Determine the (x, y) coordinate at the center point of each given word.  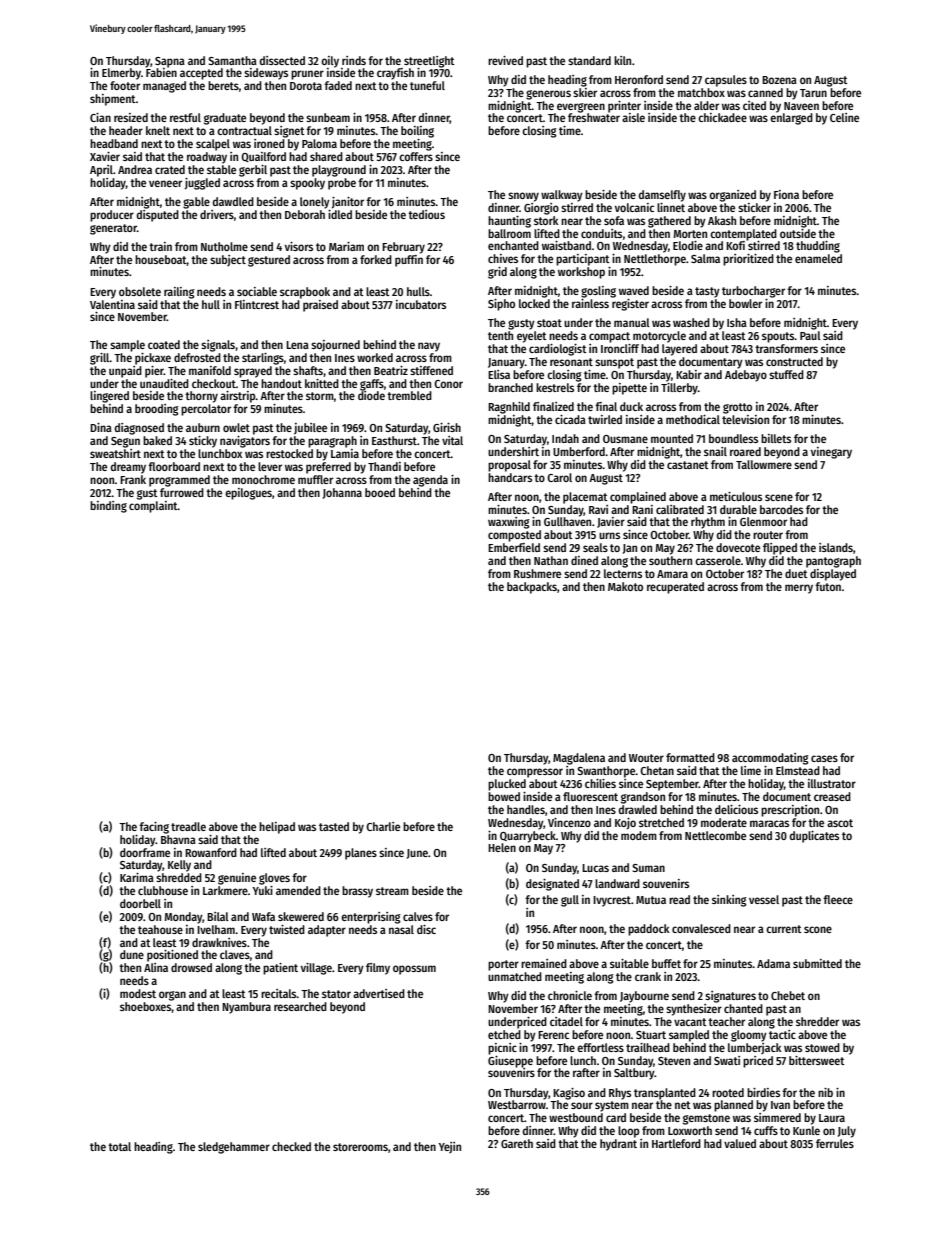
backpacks (532, 588)
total (119, 1146)
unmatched (515, 976)
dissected (282, 60)
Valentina (112, 304)
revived (505, 60)
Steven (674, 1061)
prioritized (748, 260)
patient (280, 969)
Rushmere (537, 573)
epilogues (248, 494)
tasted (334, 826)
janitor (348, 203)
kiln (622, 60)
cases (824, 758)
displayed (833, 575)
